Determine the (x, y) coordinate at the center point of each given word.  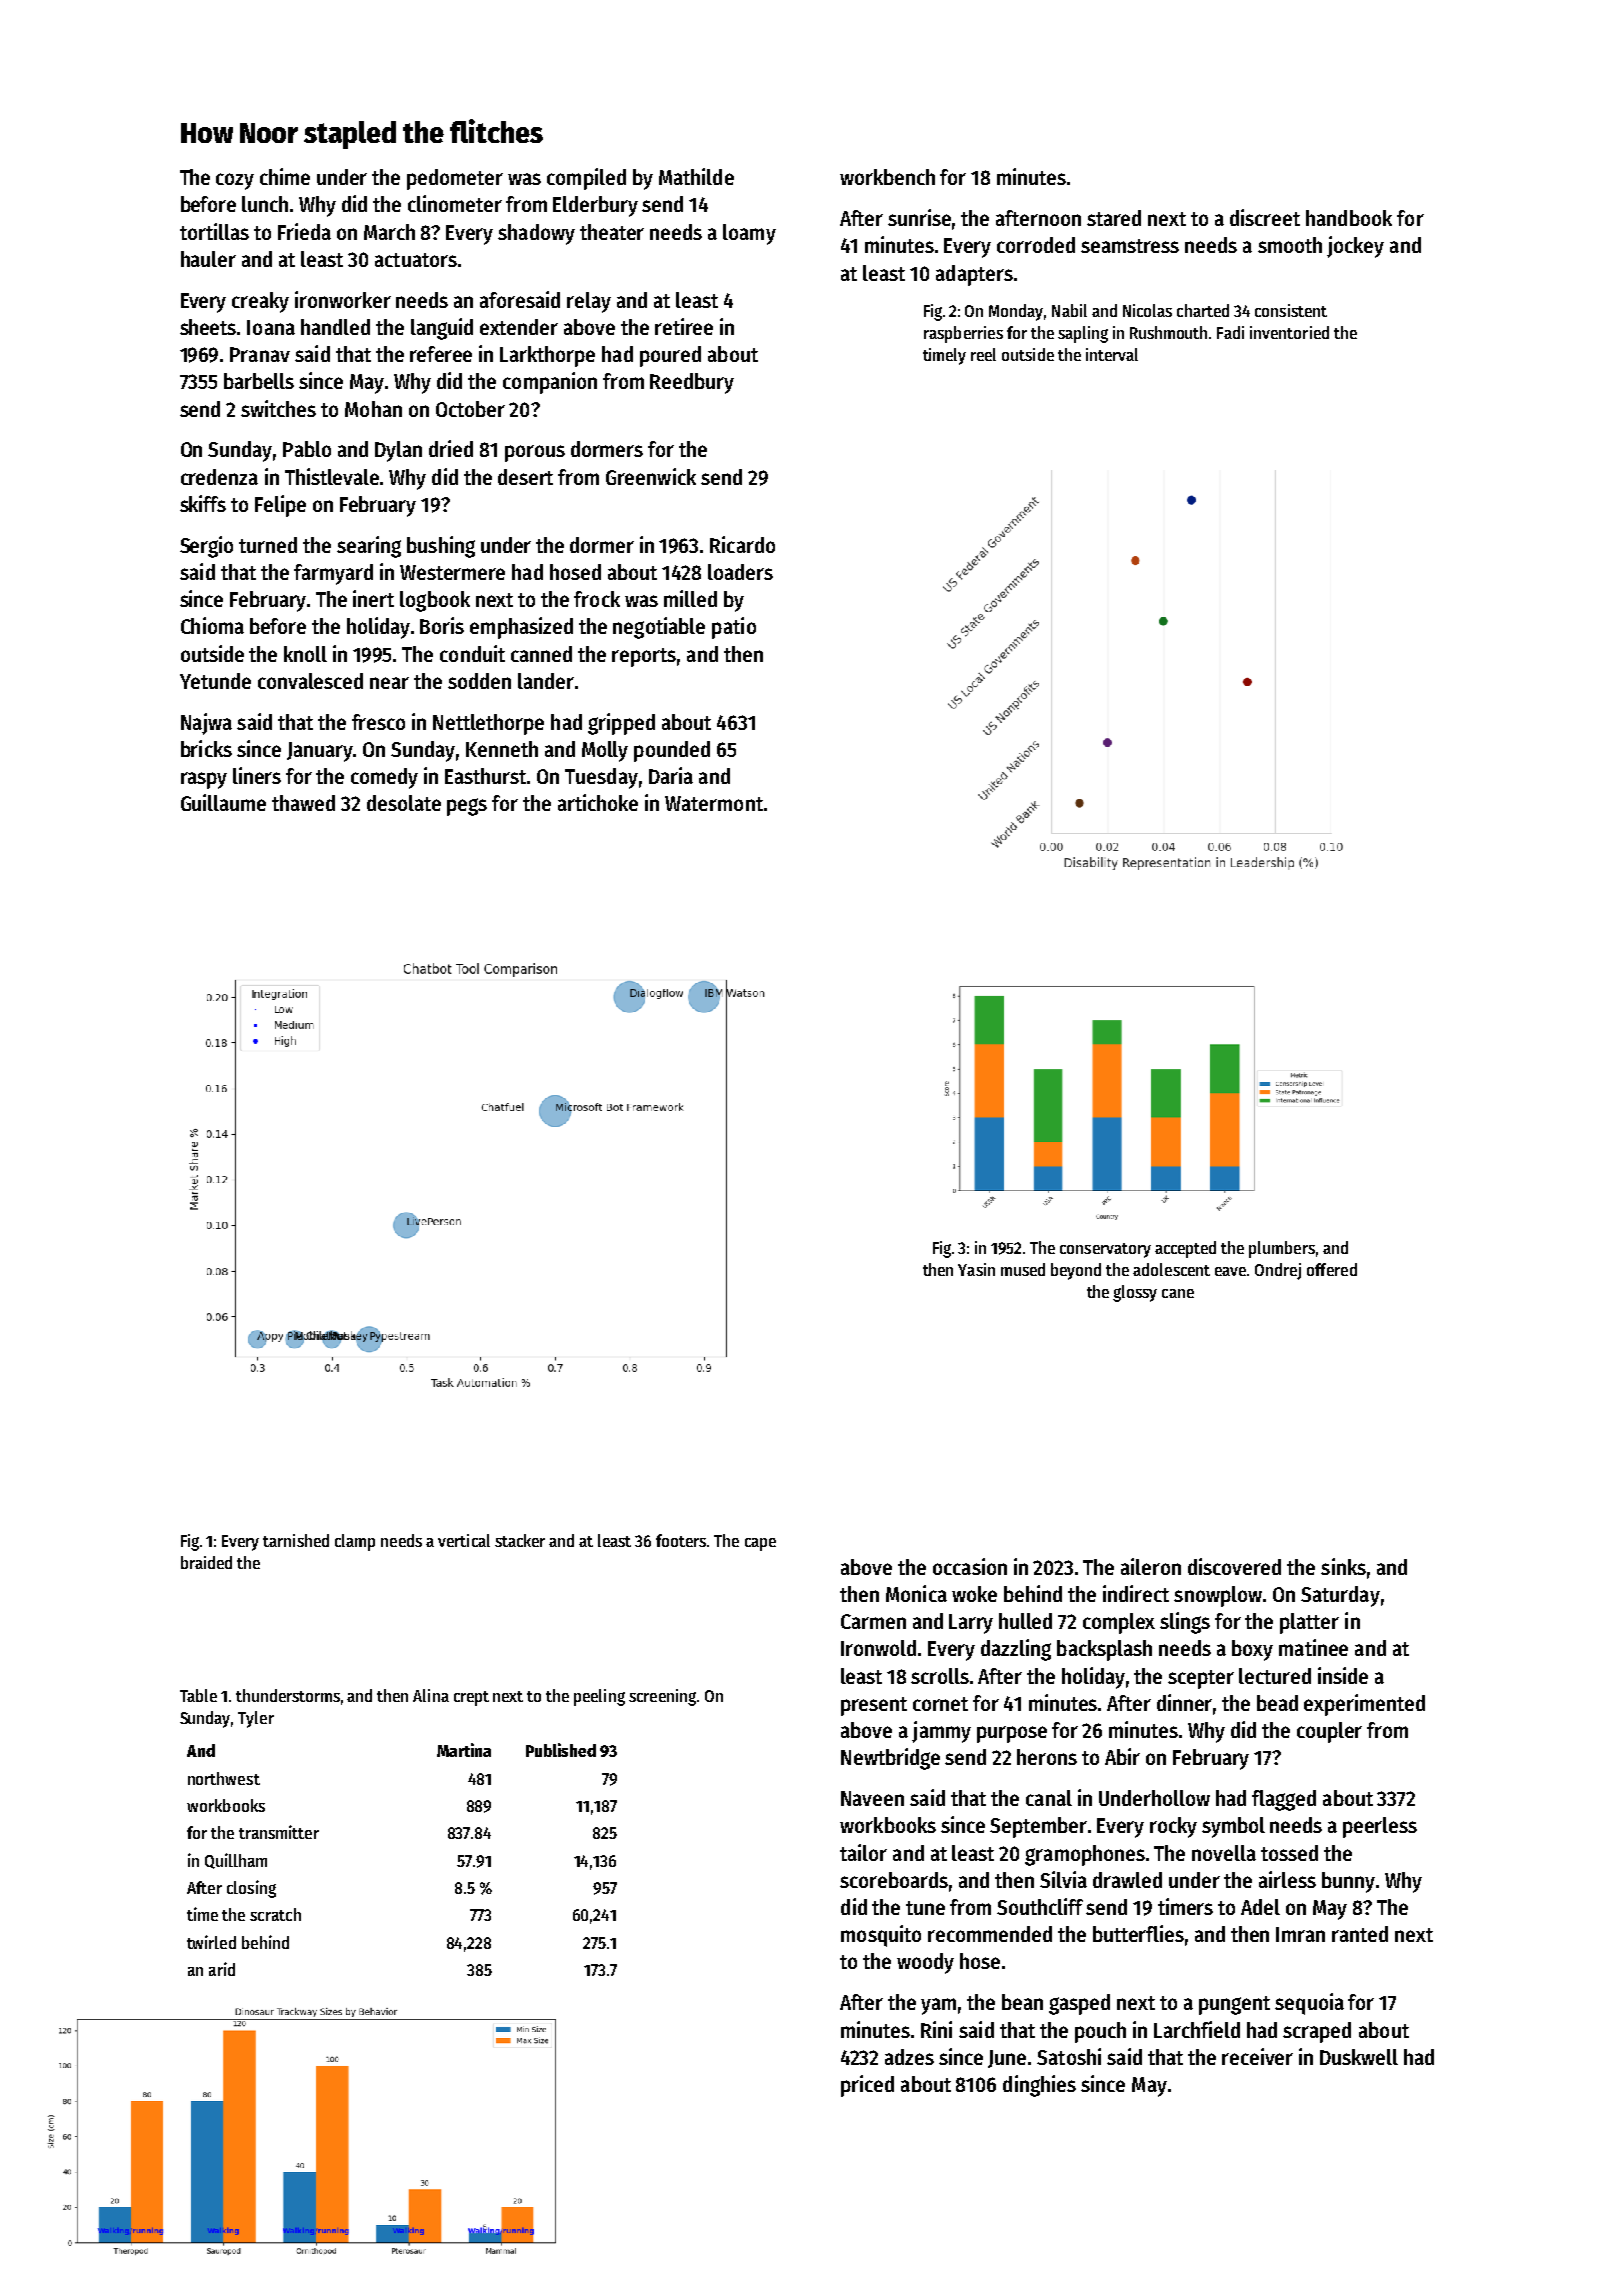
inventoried (1289, 332)
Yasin (976, 1269)
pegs (467, 807)
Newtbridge (890, 1759)
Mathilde (696, 176)
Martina (464, 1750)
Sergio (206, 547)
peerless (1380, 1827)
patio (734, 628)
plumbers (1282, 1249)
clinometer (455, 203)
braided (206, 1562)
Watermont (714, 803)
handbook (1349, 218)
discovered (1234, 1566)
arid (222, 1969)
